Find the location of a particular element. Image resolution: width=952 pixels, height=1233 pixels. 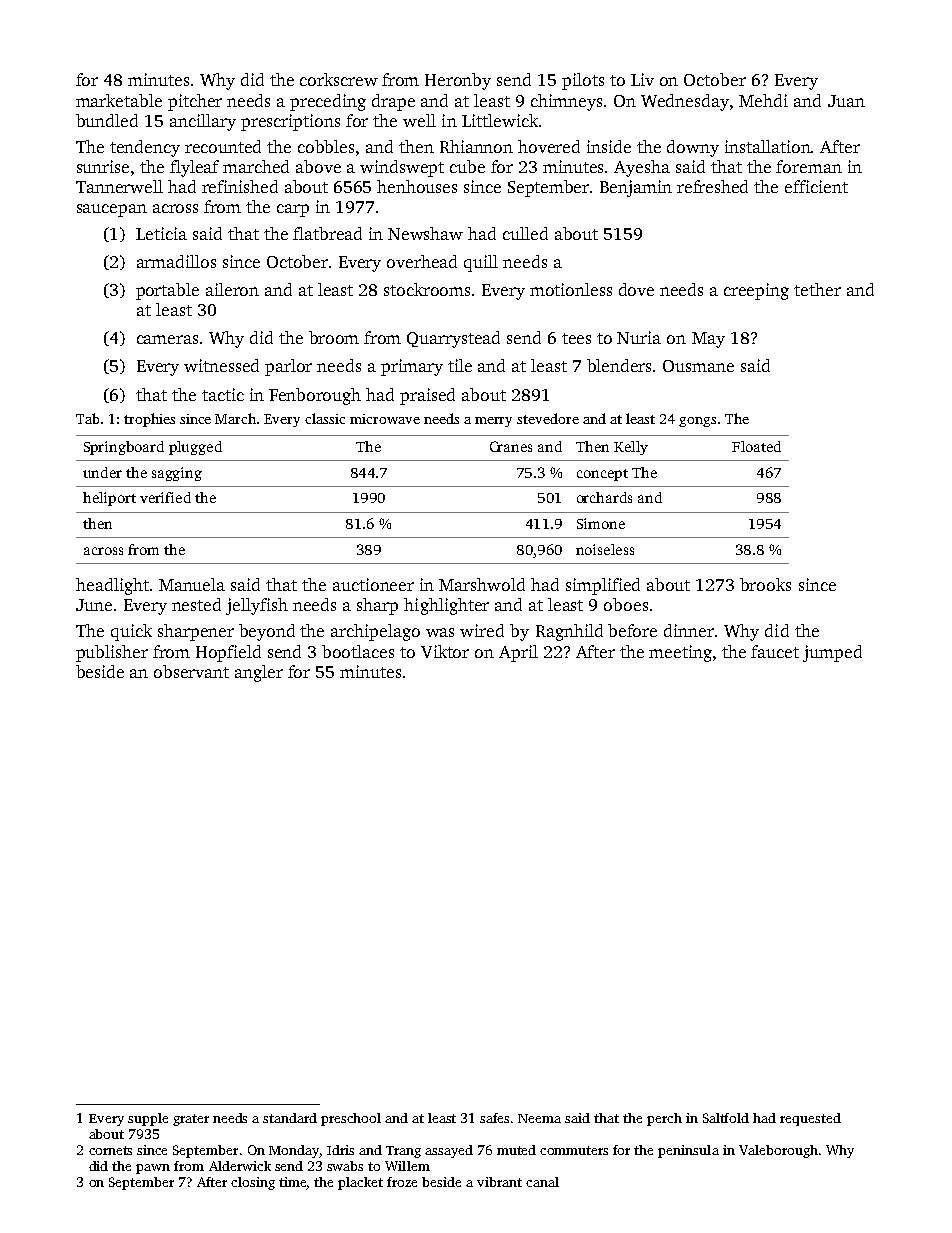

microwave is located at coordinates (385, 419).
